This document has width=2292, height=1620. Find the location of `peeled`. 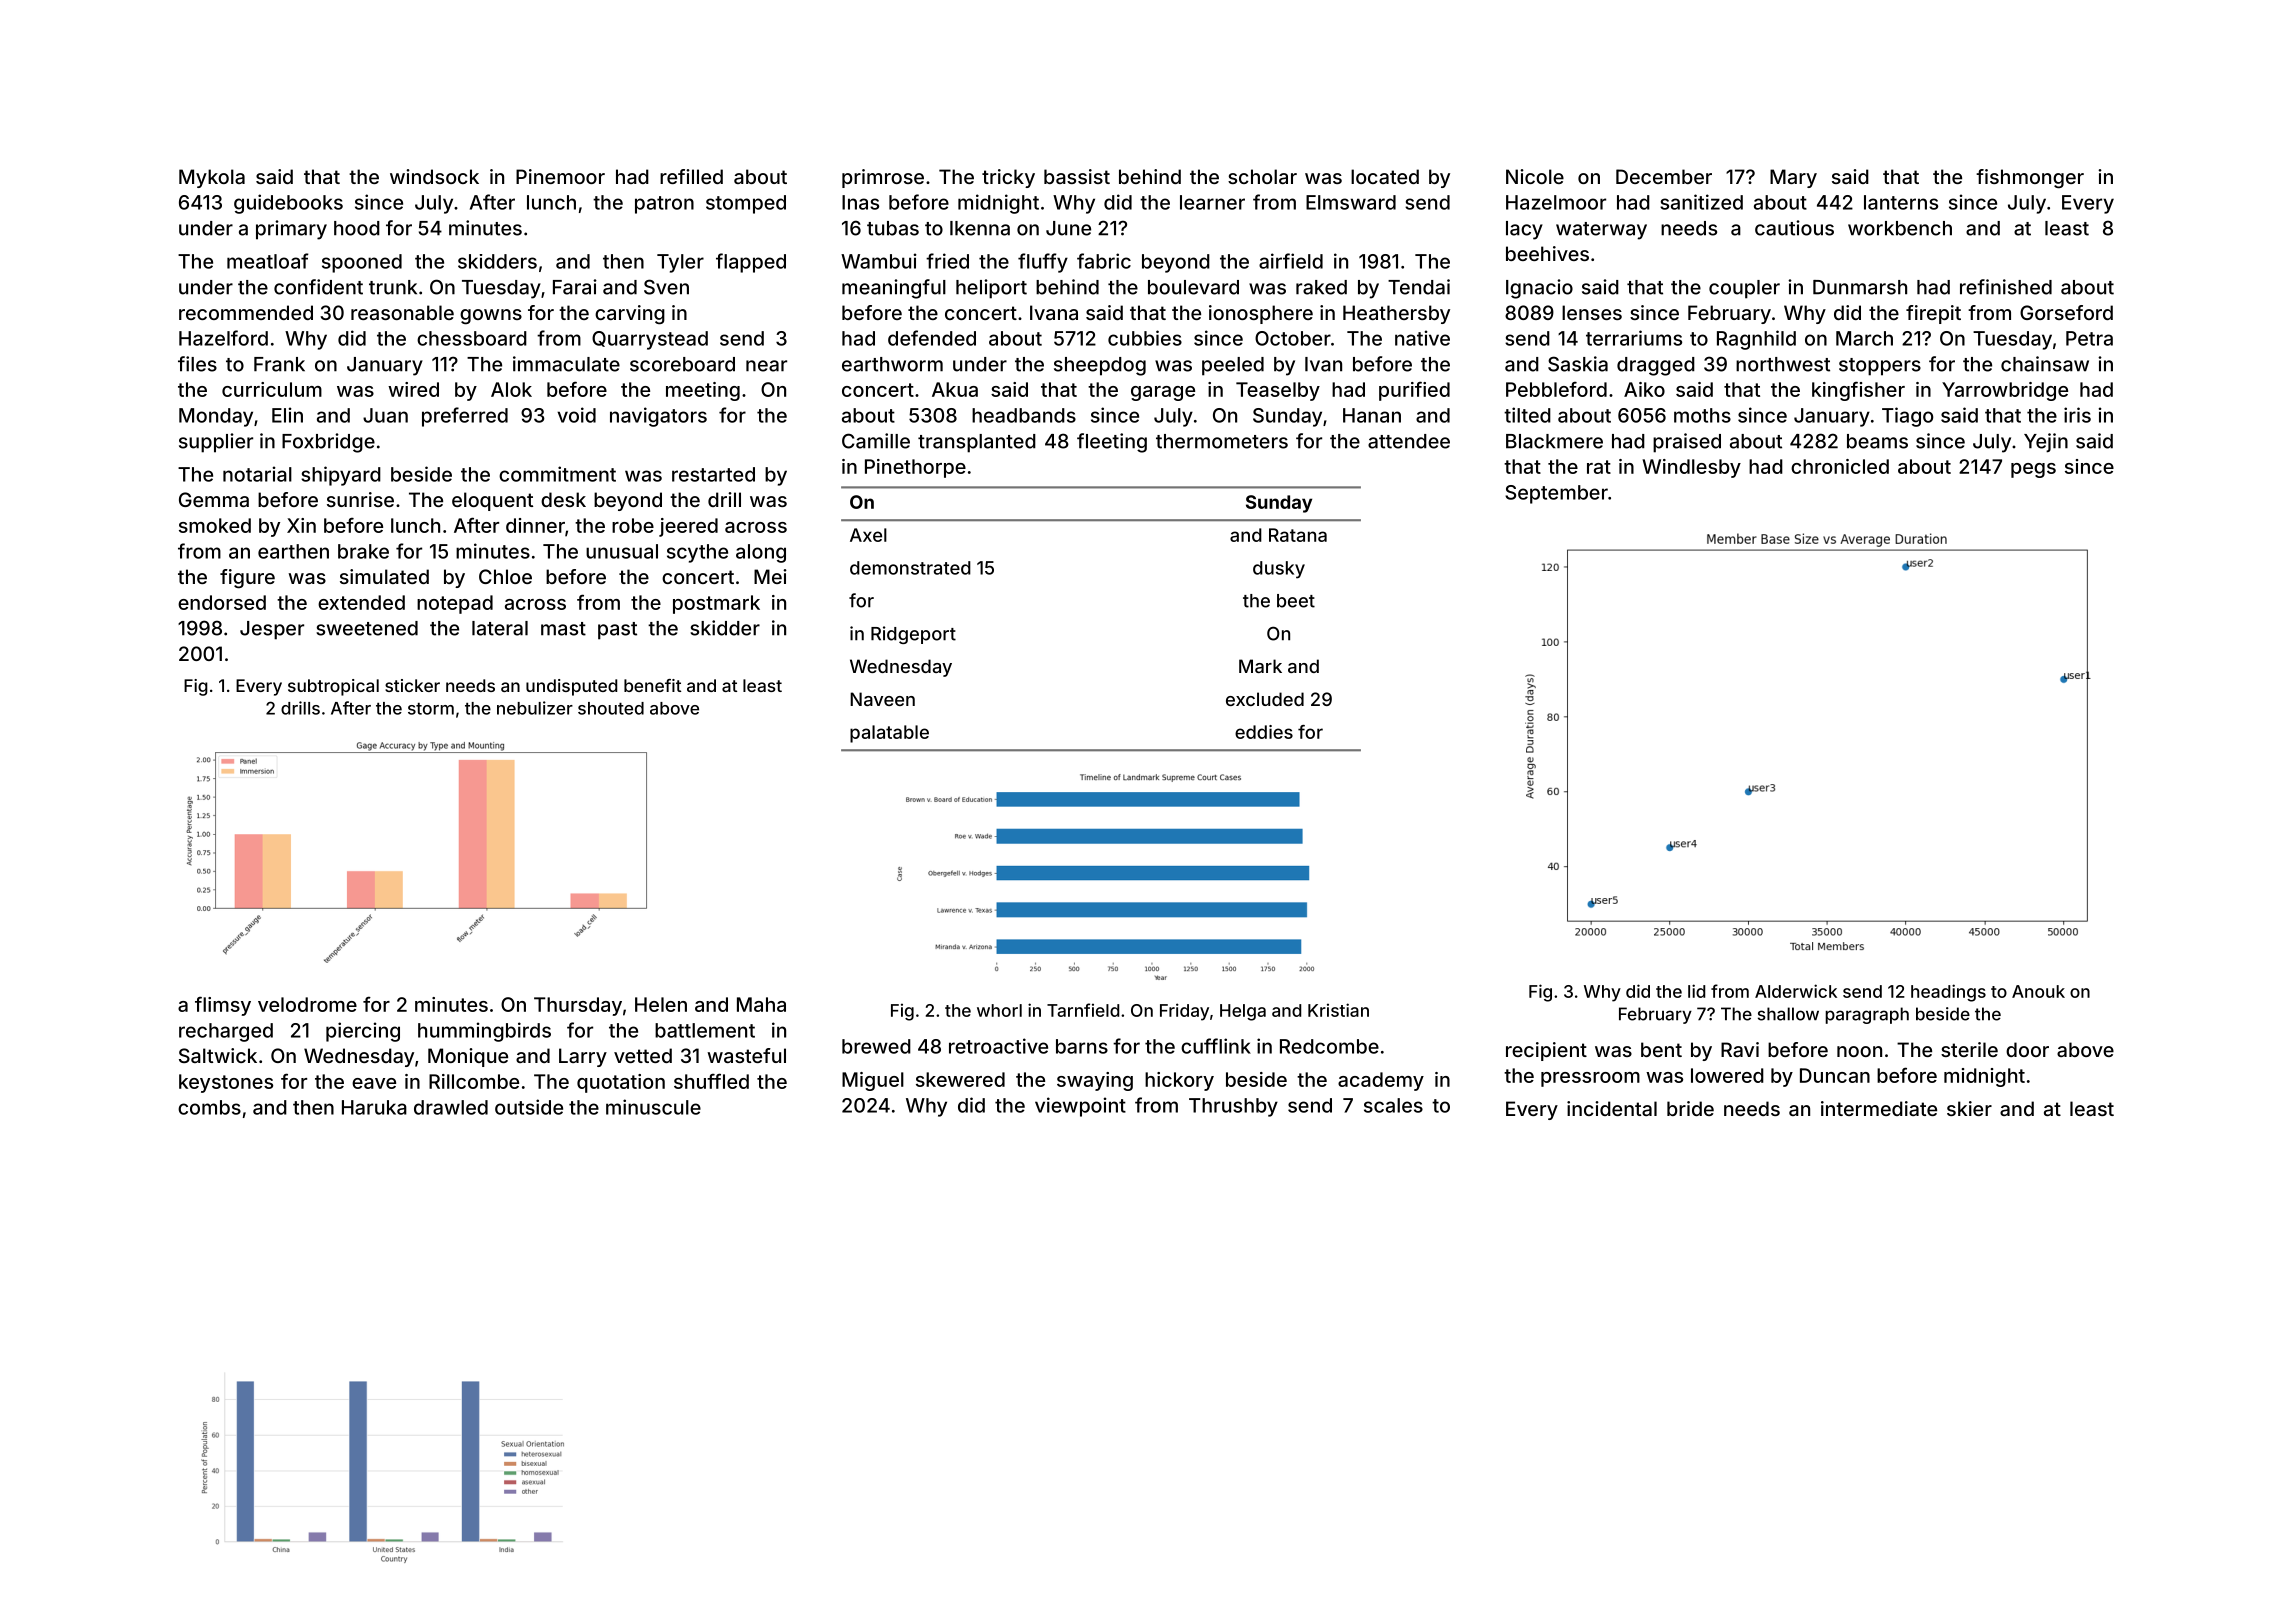

peeled is located at coordinates (1233, 366).
